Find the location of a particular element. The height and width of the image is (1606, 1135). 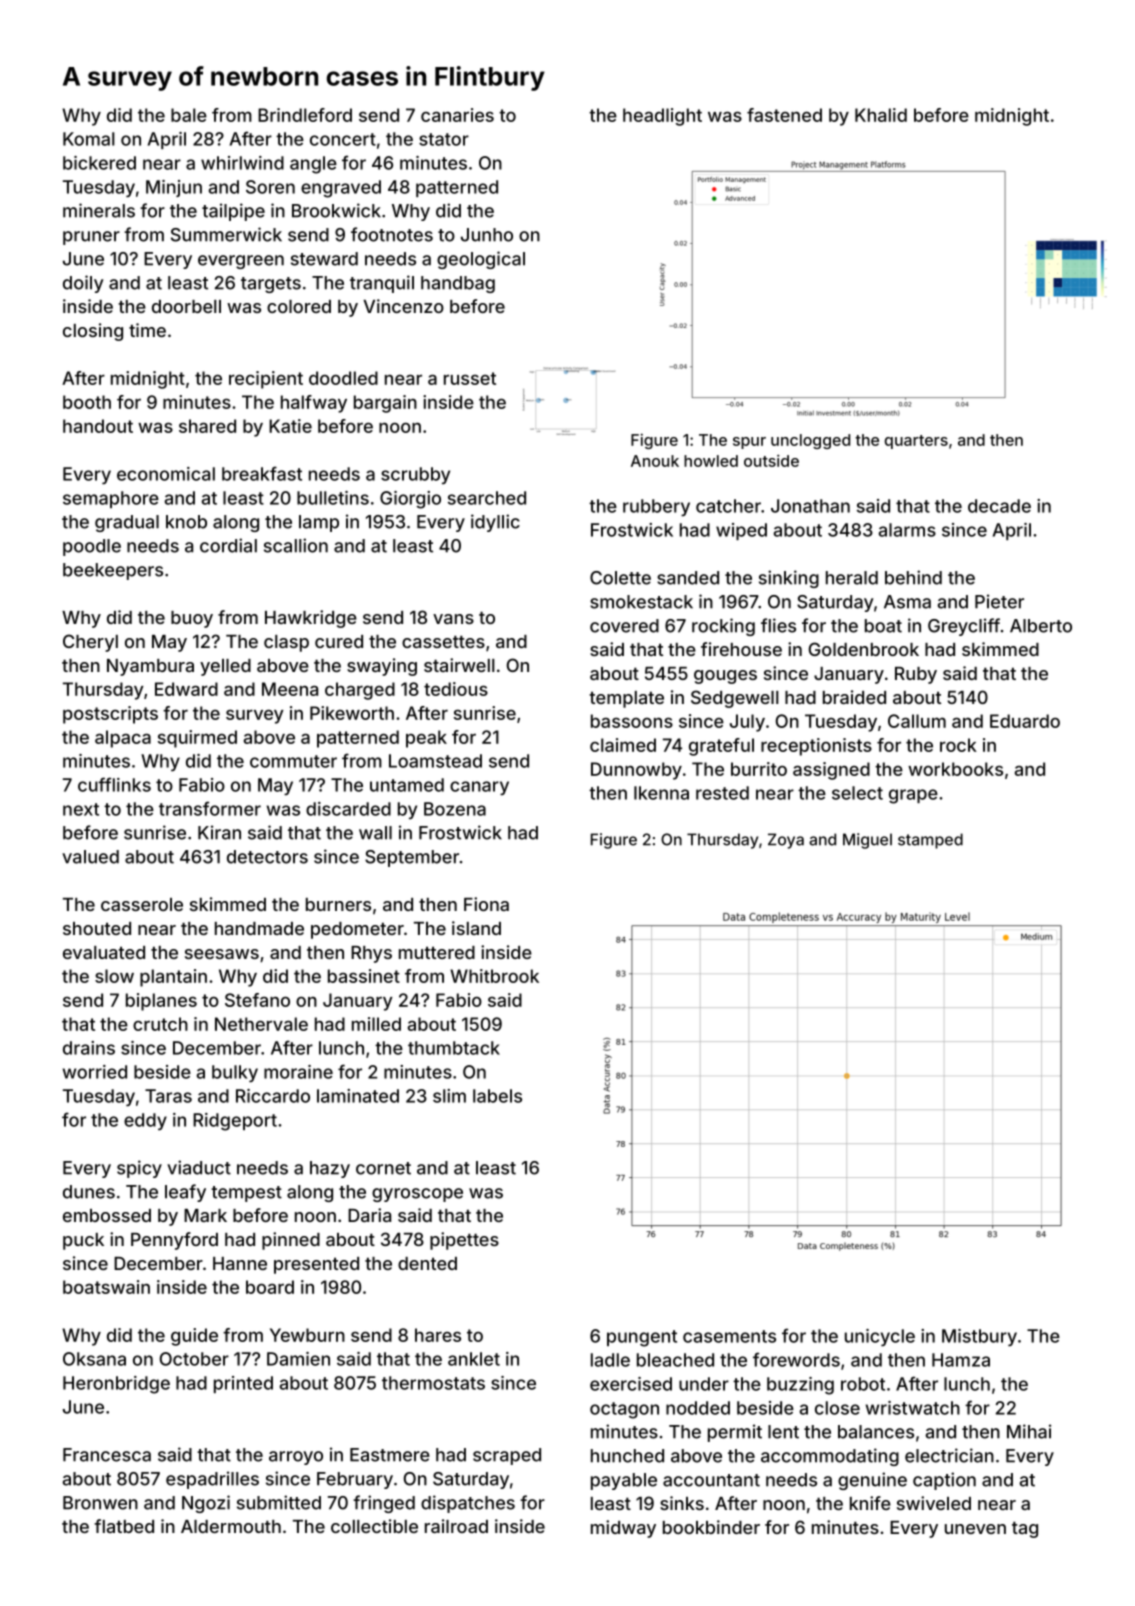

railroad is located at coordinates (456, 1526).
